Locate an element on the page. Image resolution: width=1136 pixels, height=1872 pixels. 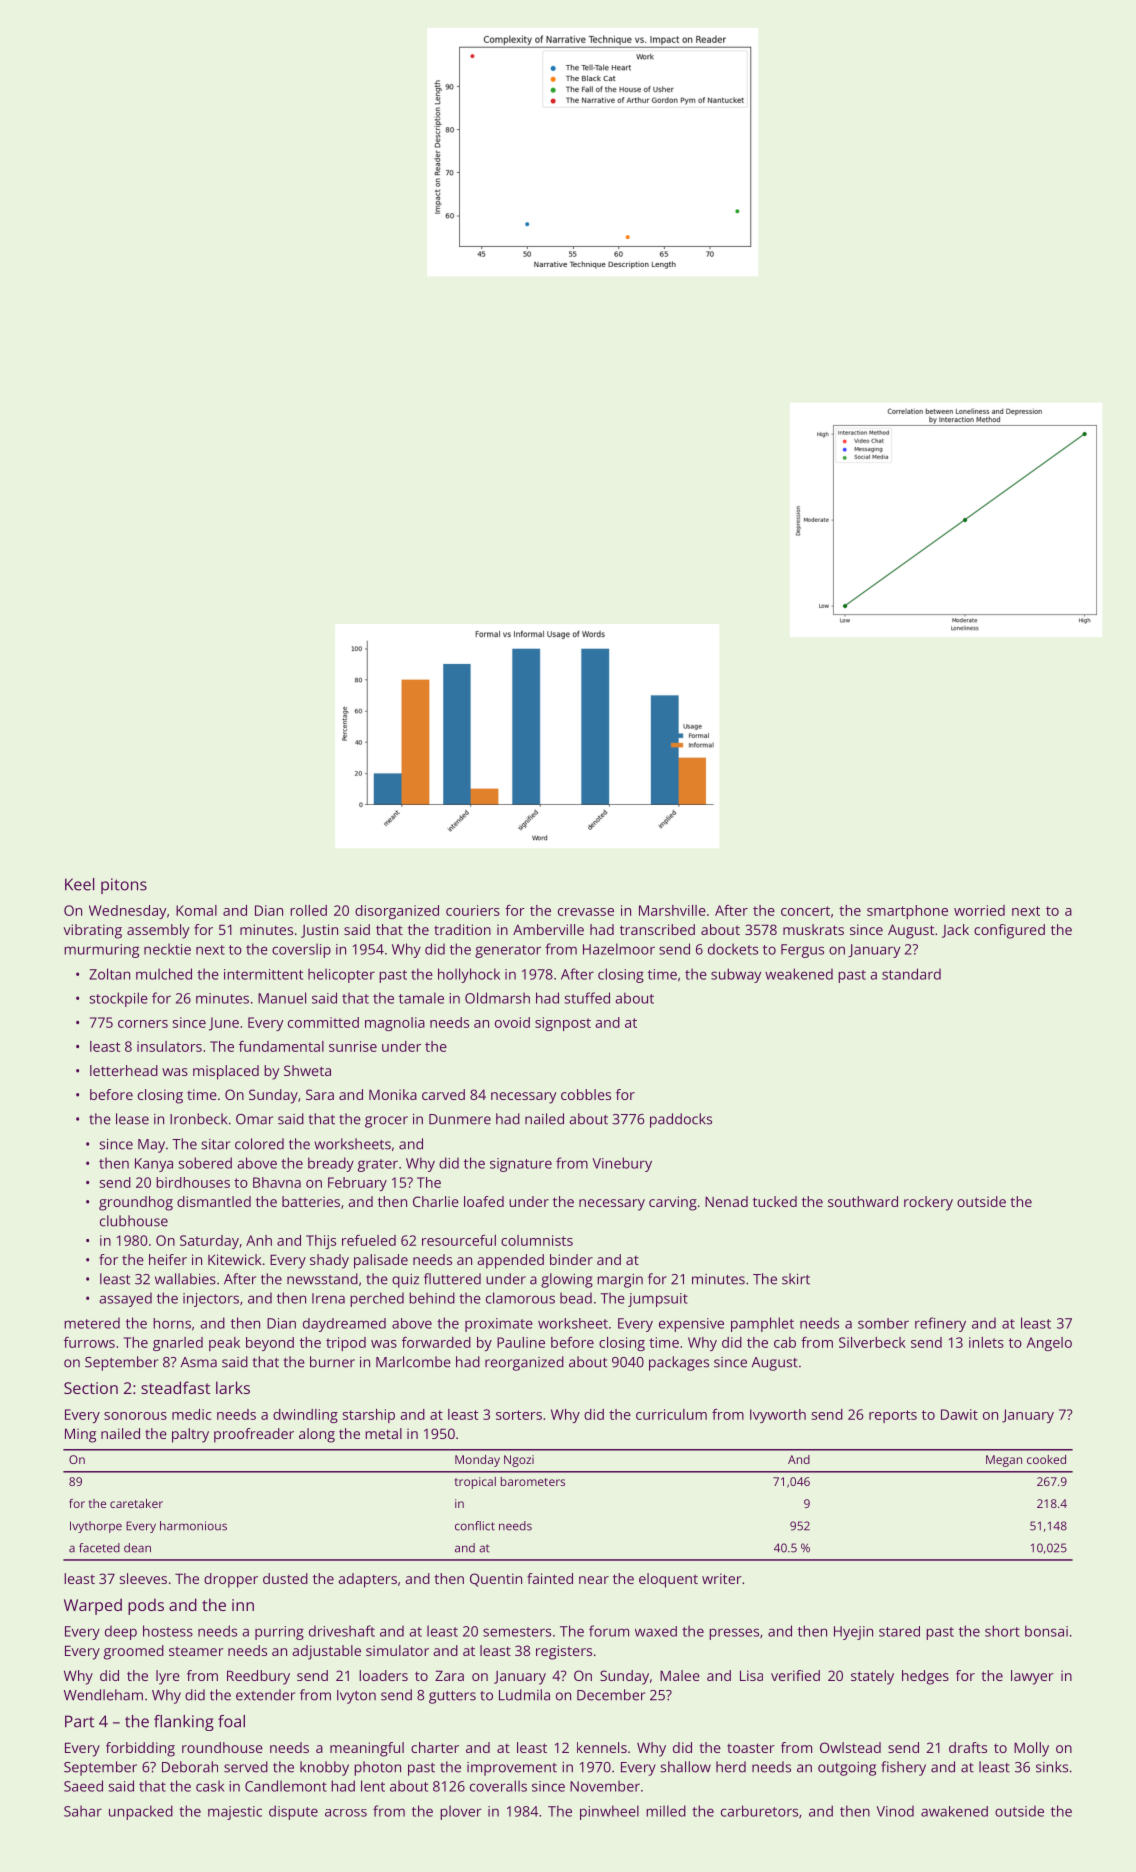
kennels is located at coordinates (602, 1747).
